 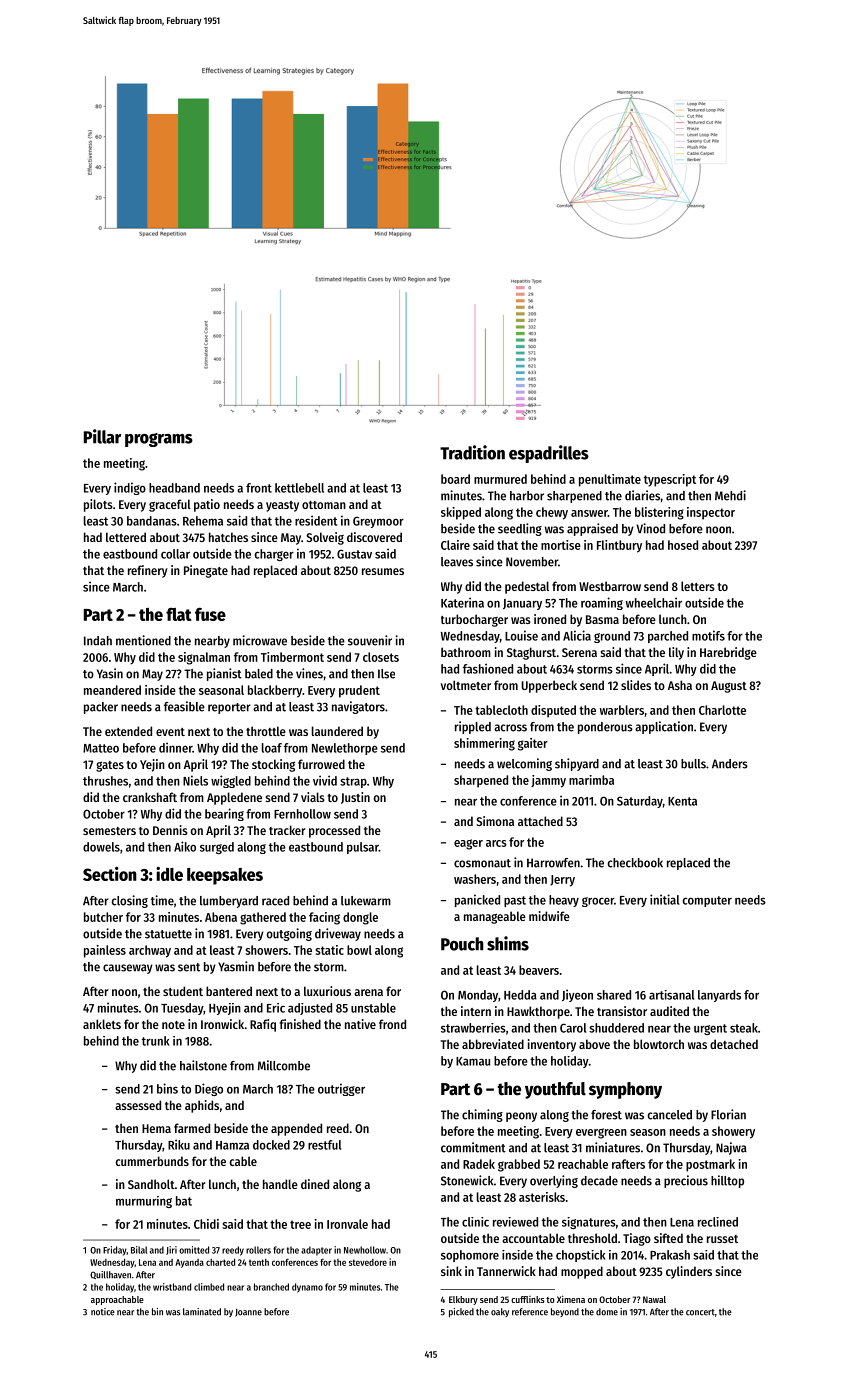 I want to click on signatures, so click(x=589, y=1223).
